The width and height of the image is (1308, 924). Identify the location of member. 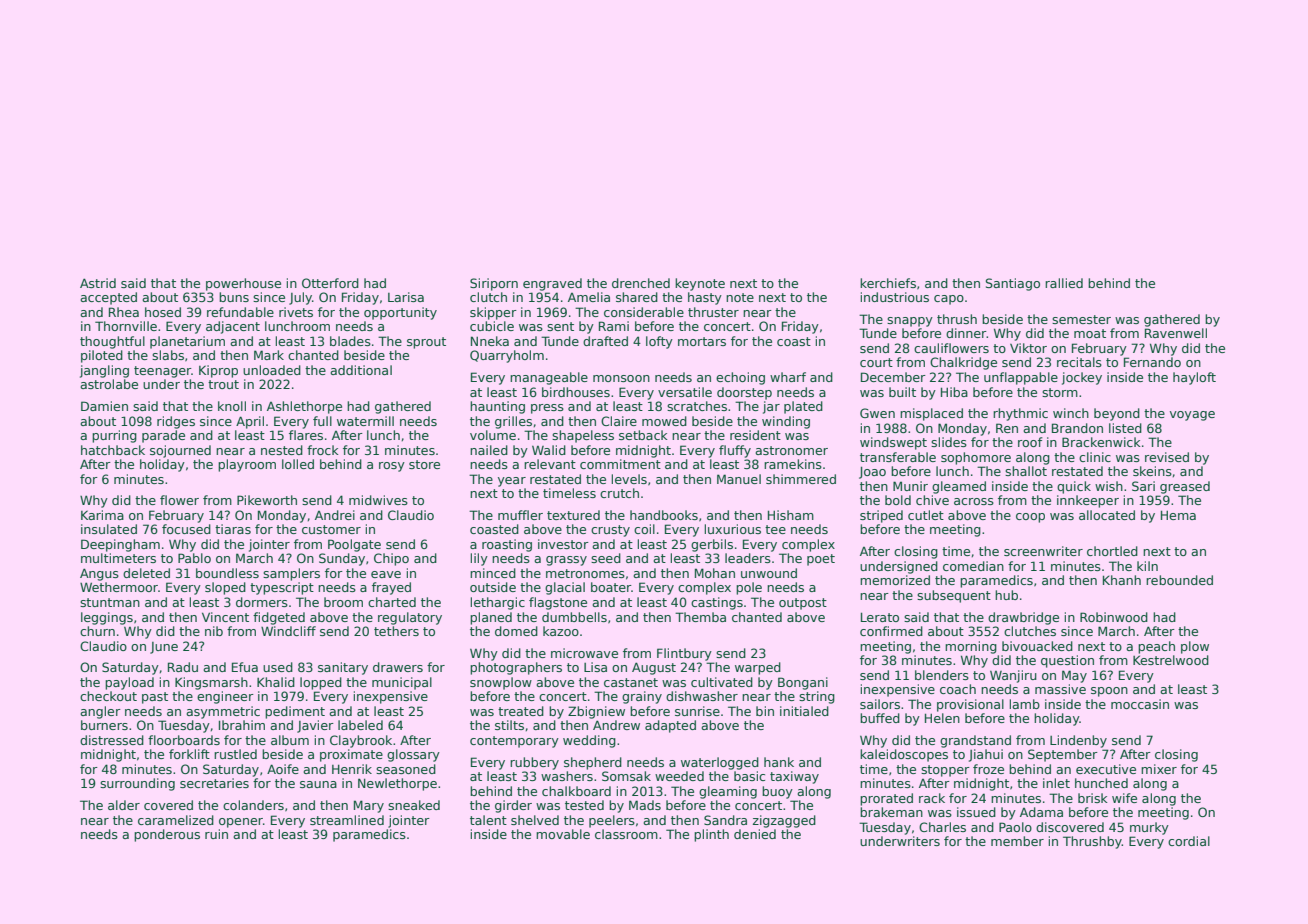
(1017, 841).
